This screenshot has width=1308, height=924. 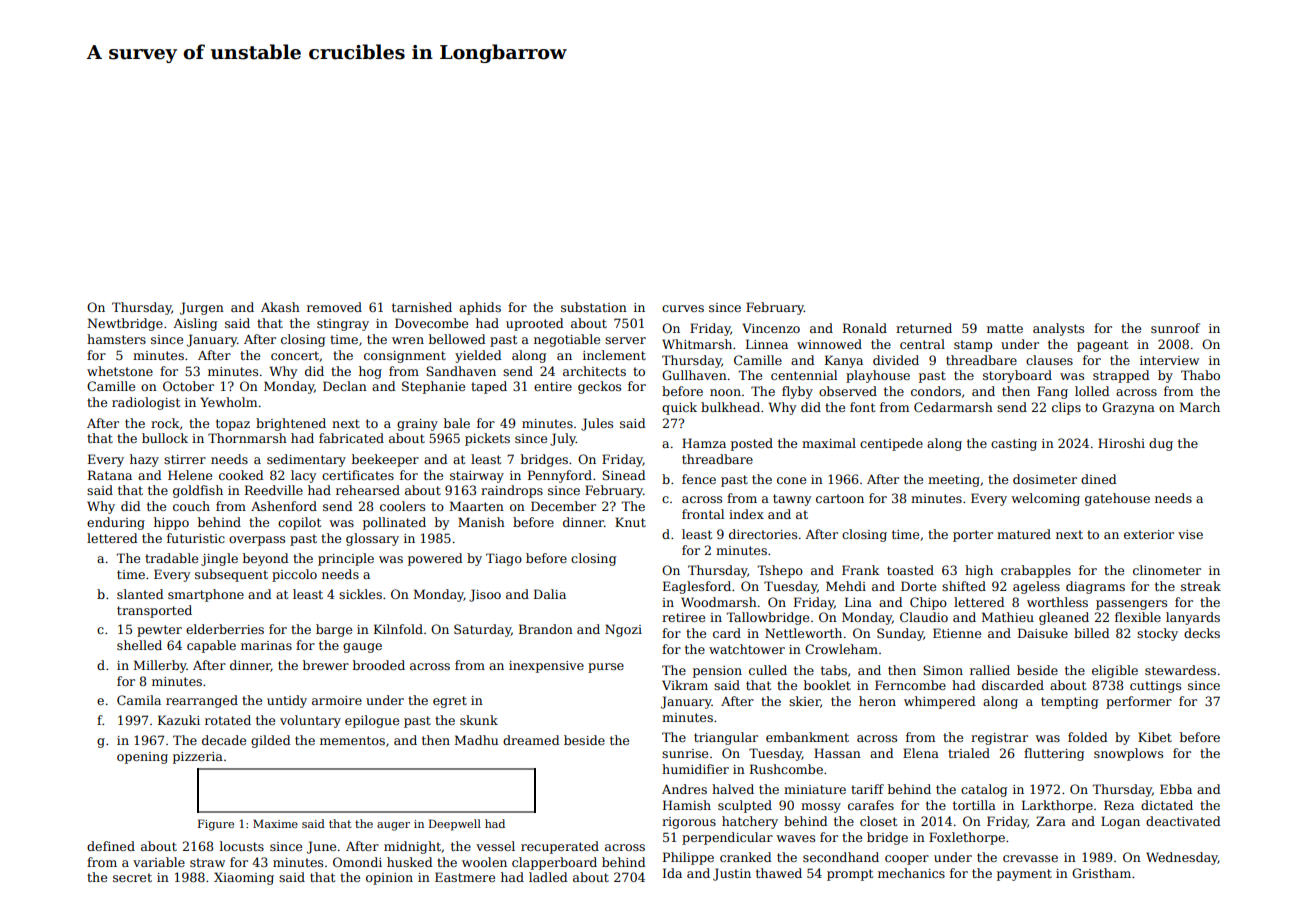 What do you see at coordinates (763, 534) in the screenshot?
I see `directories` at bounding box center [763, 534].
